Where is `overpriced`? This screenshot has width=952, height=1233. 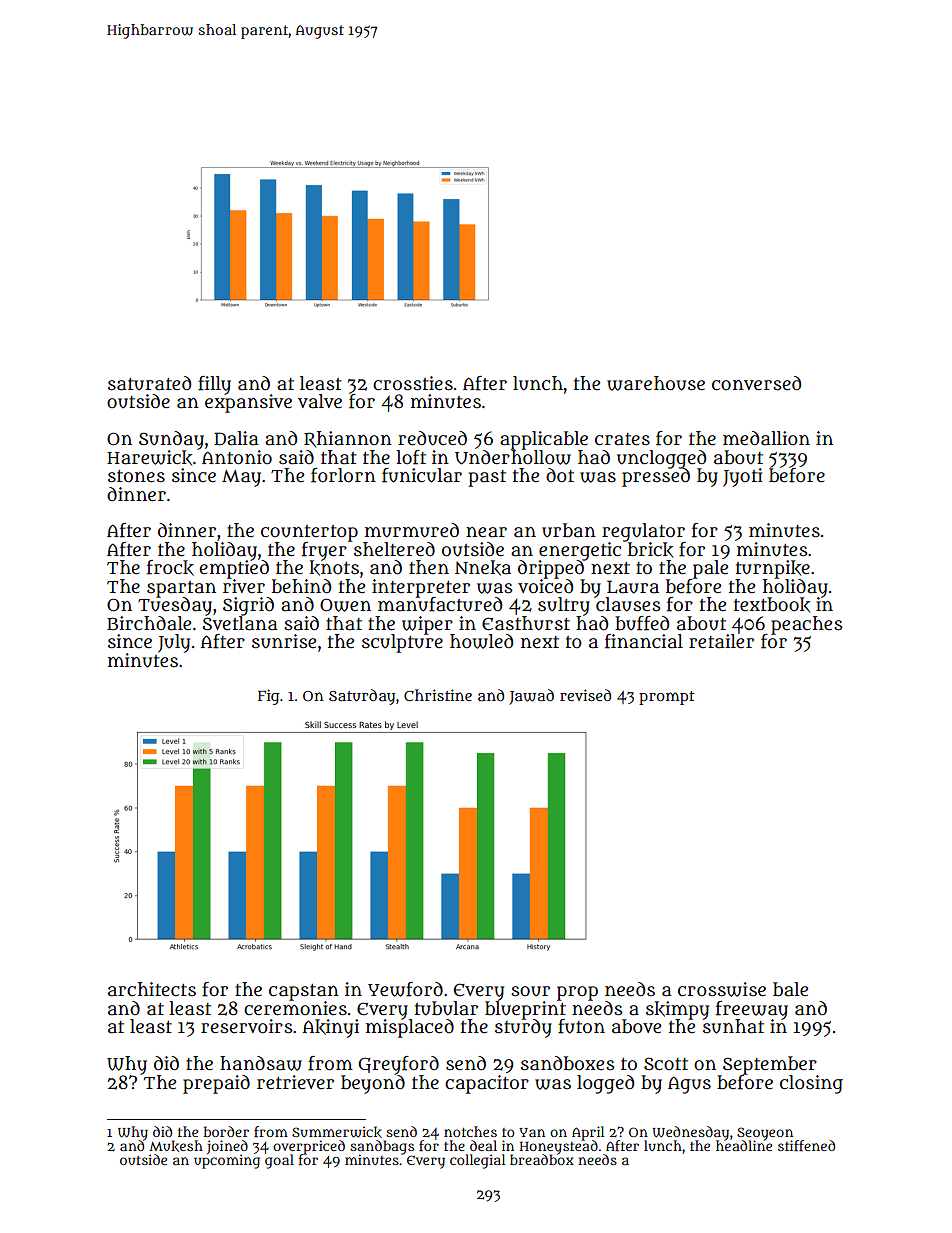
overpriced is located at coordinates (309, 1147).
